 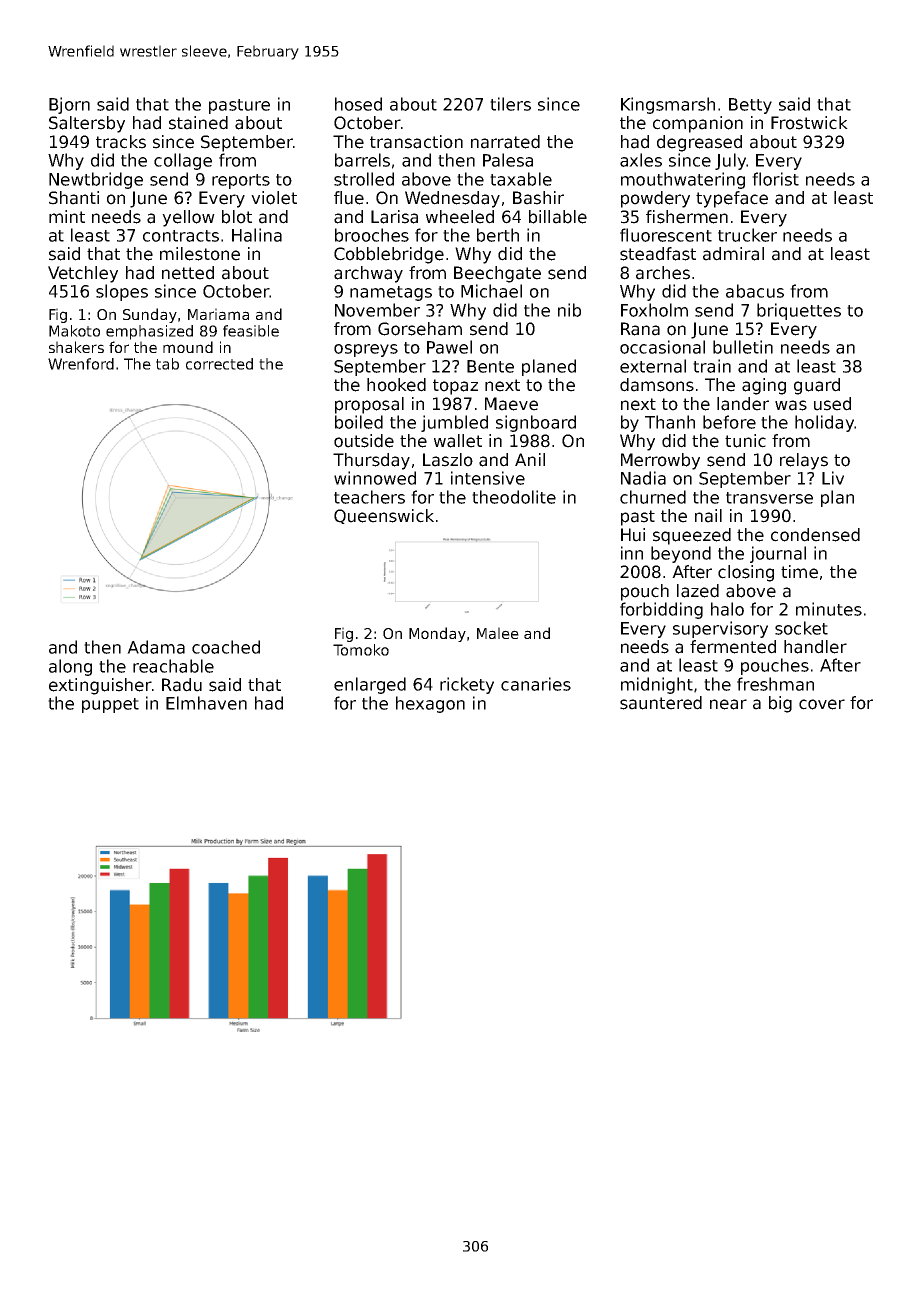 What do you see at coordinates (358, 104) in the page?
I see `hosed` at bounding box center [358, 104].
